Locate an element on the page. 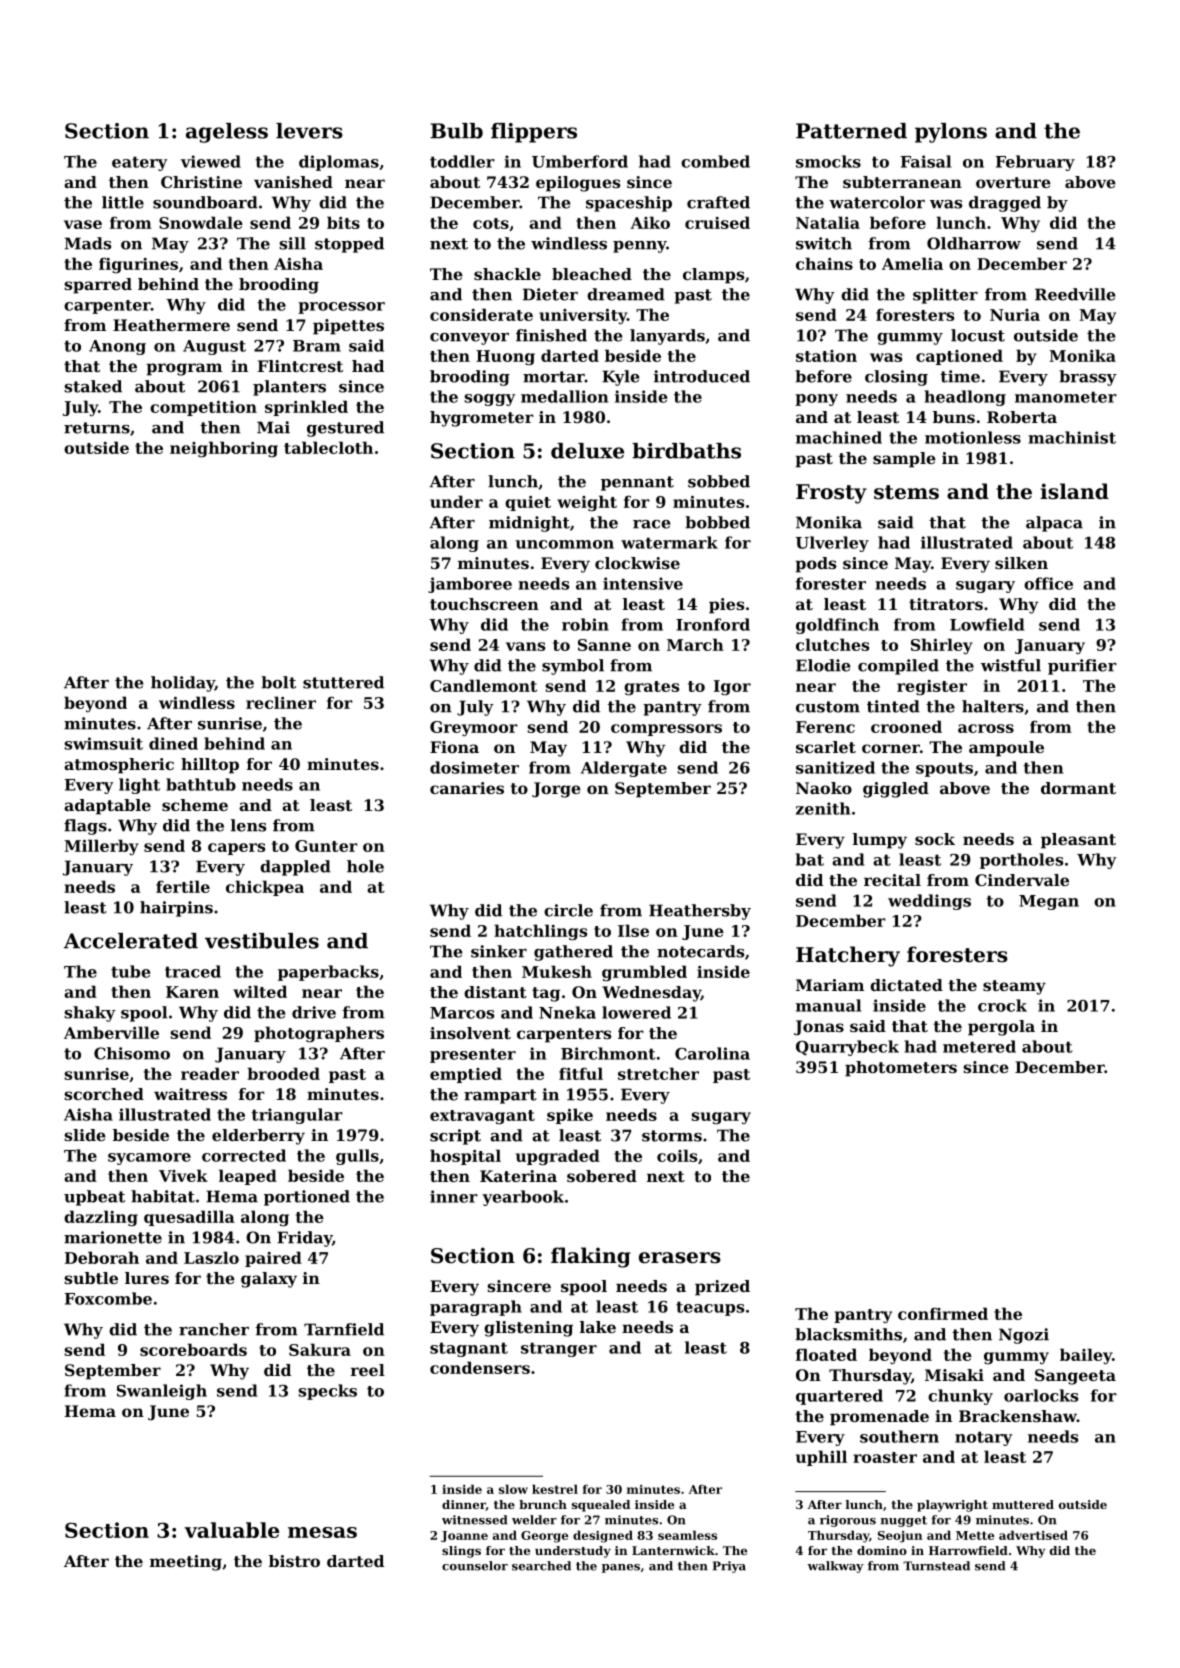 The height and width of the document is (1668, 1180). Bulb is located at coordinates (456, 131).
